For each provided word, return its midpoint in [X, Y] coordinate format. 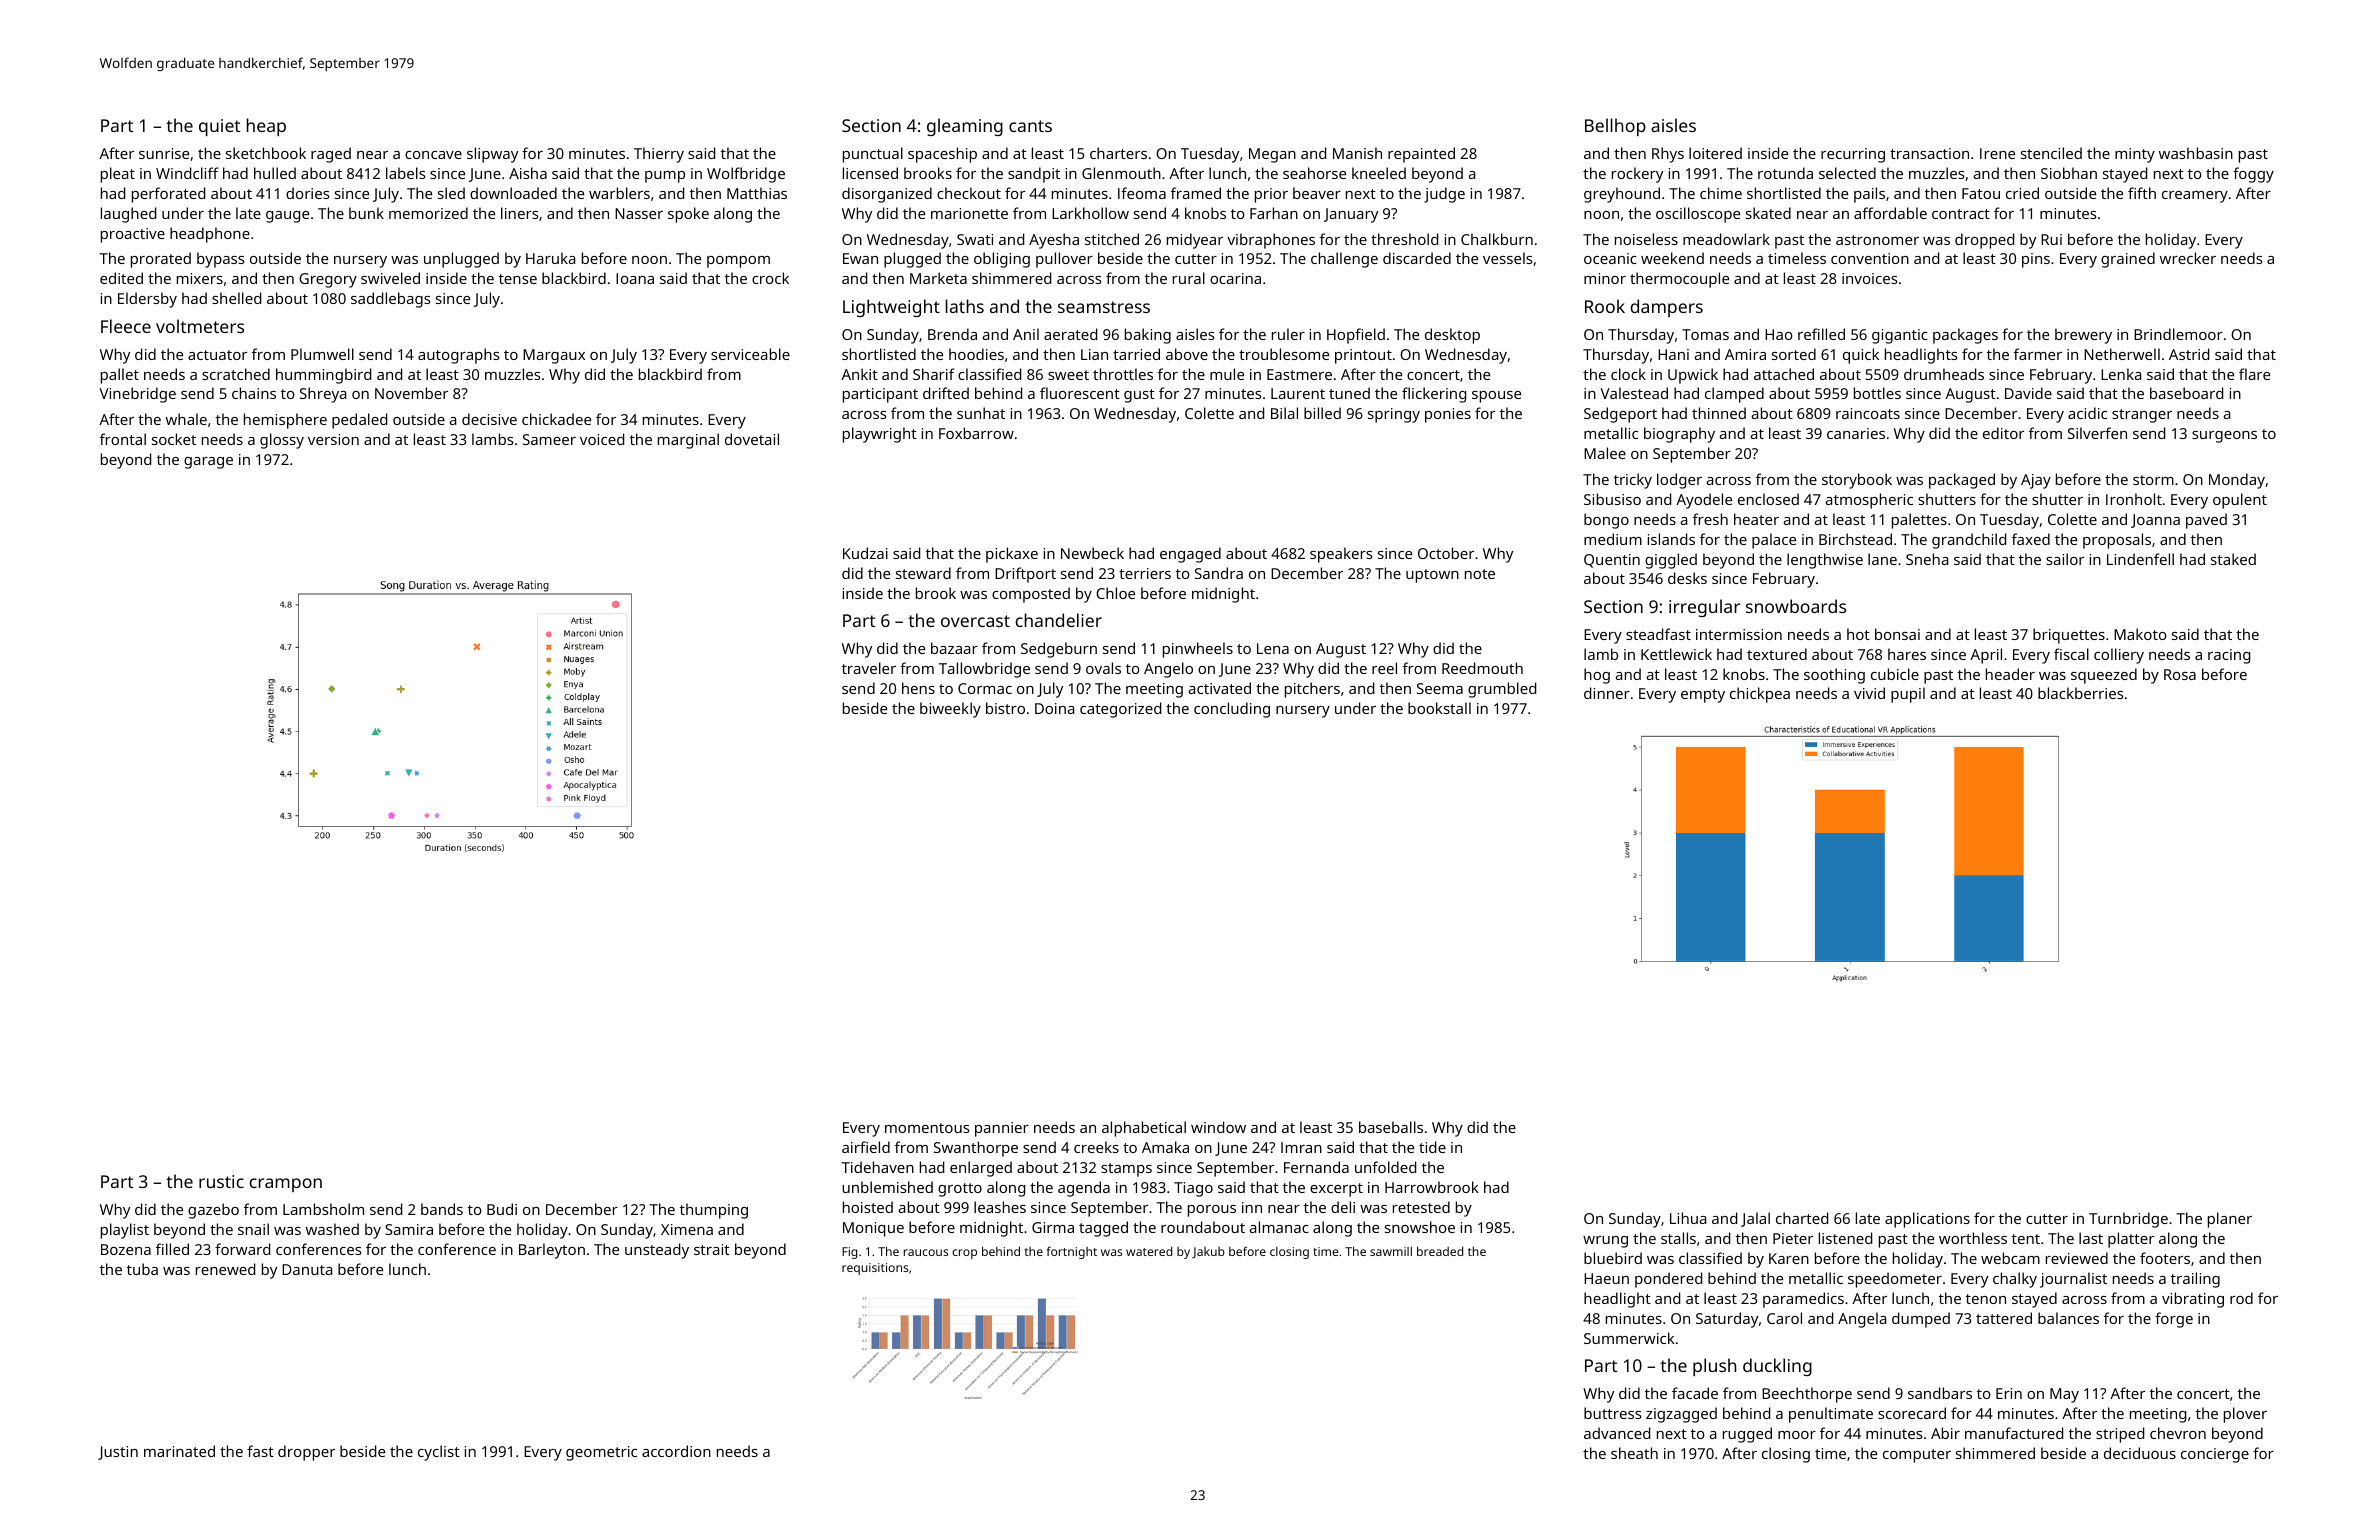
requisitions [875, 1269]
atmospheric [1869, 501]
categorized [1120, 710]
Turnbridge [2128, 1220]
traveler [869, 668]
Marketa [938, 278]
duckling [1777, 1367]
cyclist [439, 1453]
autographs [458, 356]
